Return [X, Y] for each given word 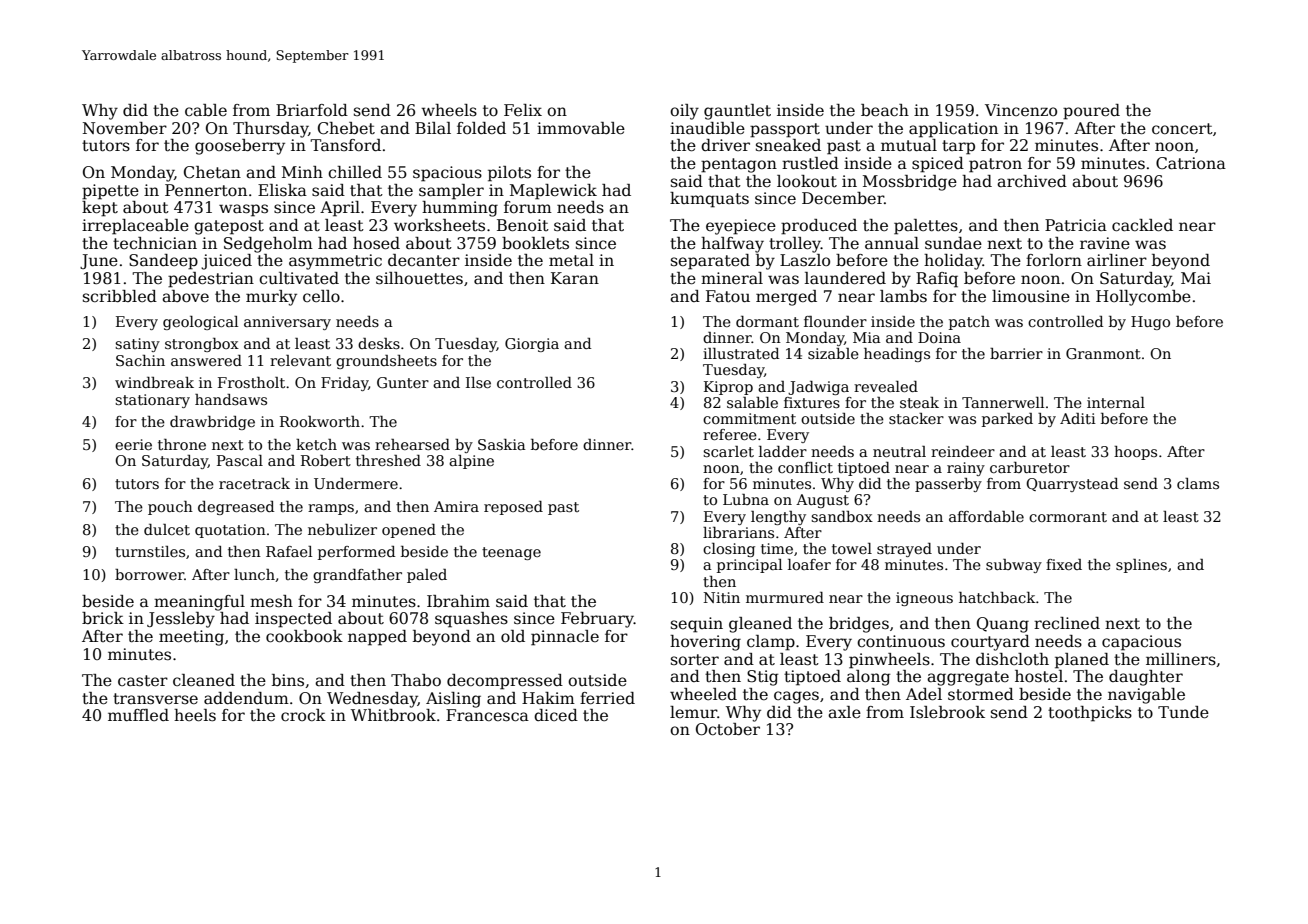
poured [1091, 112]
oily [684, 112]
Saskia [502, 444]
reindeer [963, 451]
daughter [1146, 678]
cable [206, 110]
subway [1014, 566]
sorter [695, 660]
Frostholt [251, 382]
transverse [155, 698]
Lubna [746, 499]
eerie [133, 444]
